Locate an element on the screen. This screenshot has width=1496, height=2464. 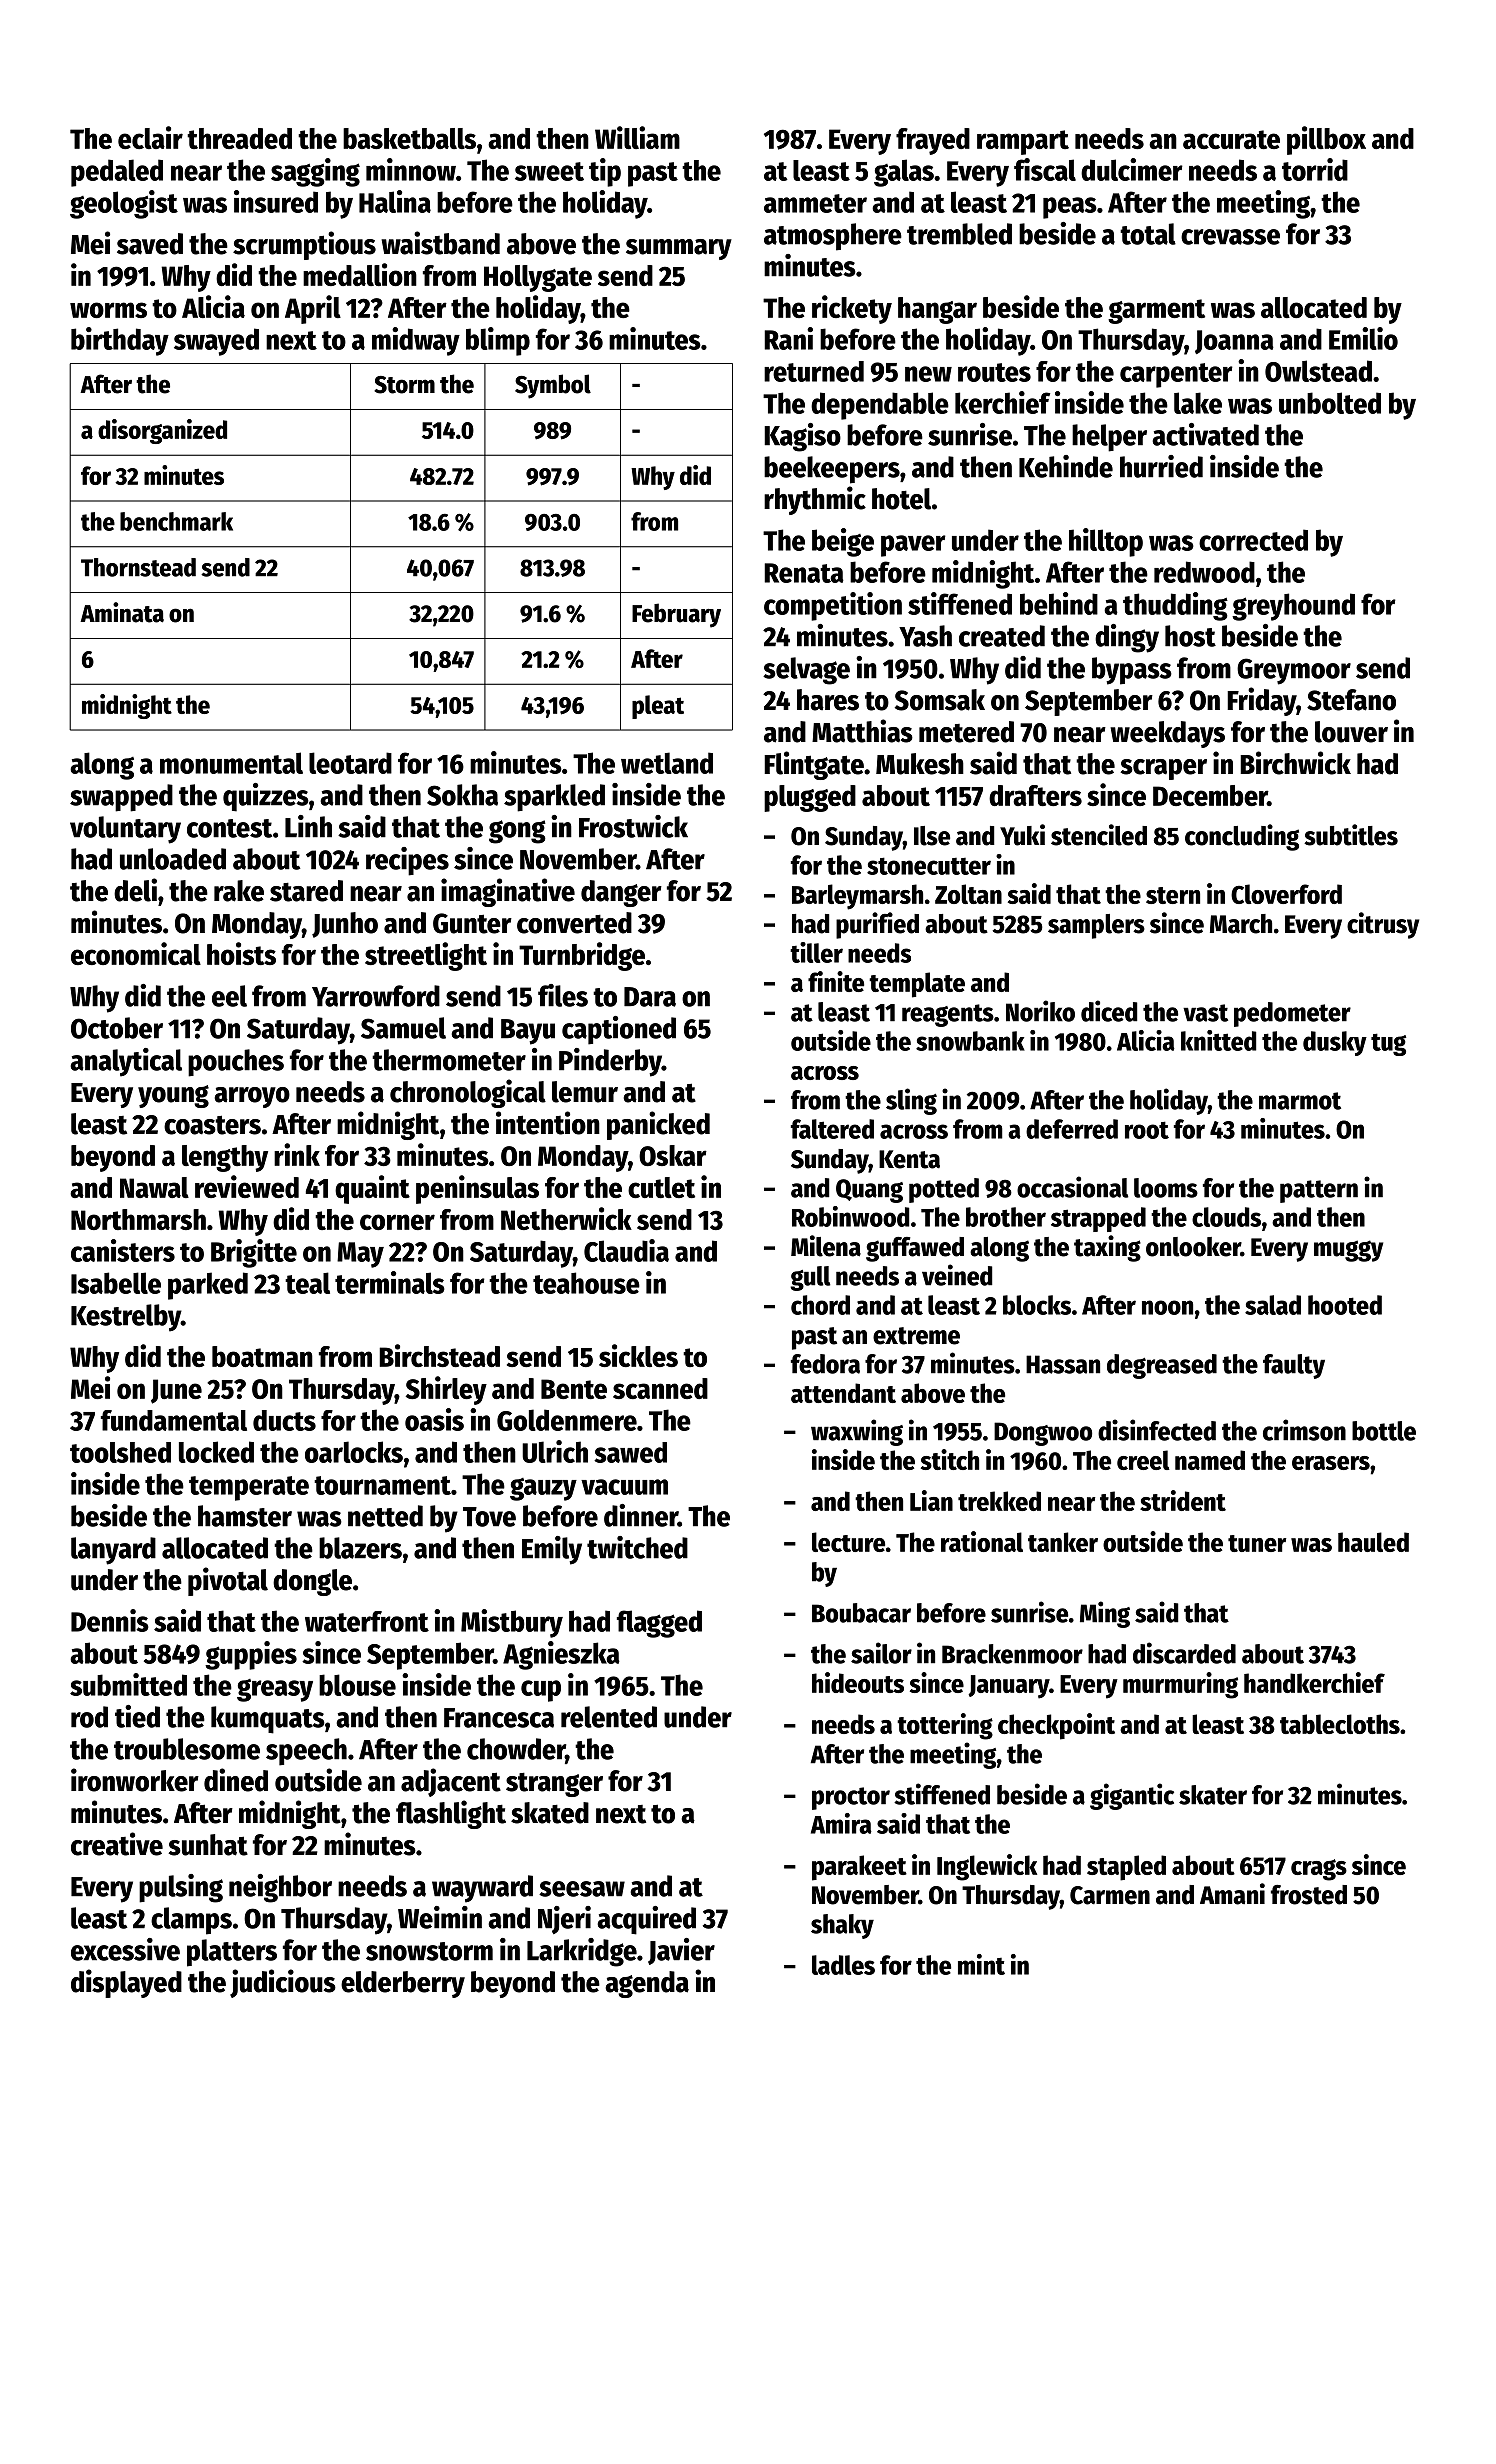
Sokha is located at coordinates (462, 795).
